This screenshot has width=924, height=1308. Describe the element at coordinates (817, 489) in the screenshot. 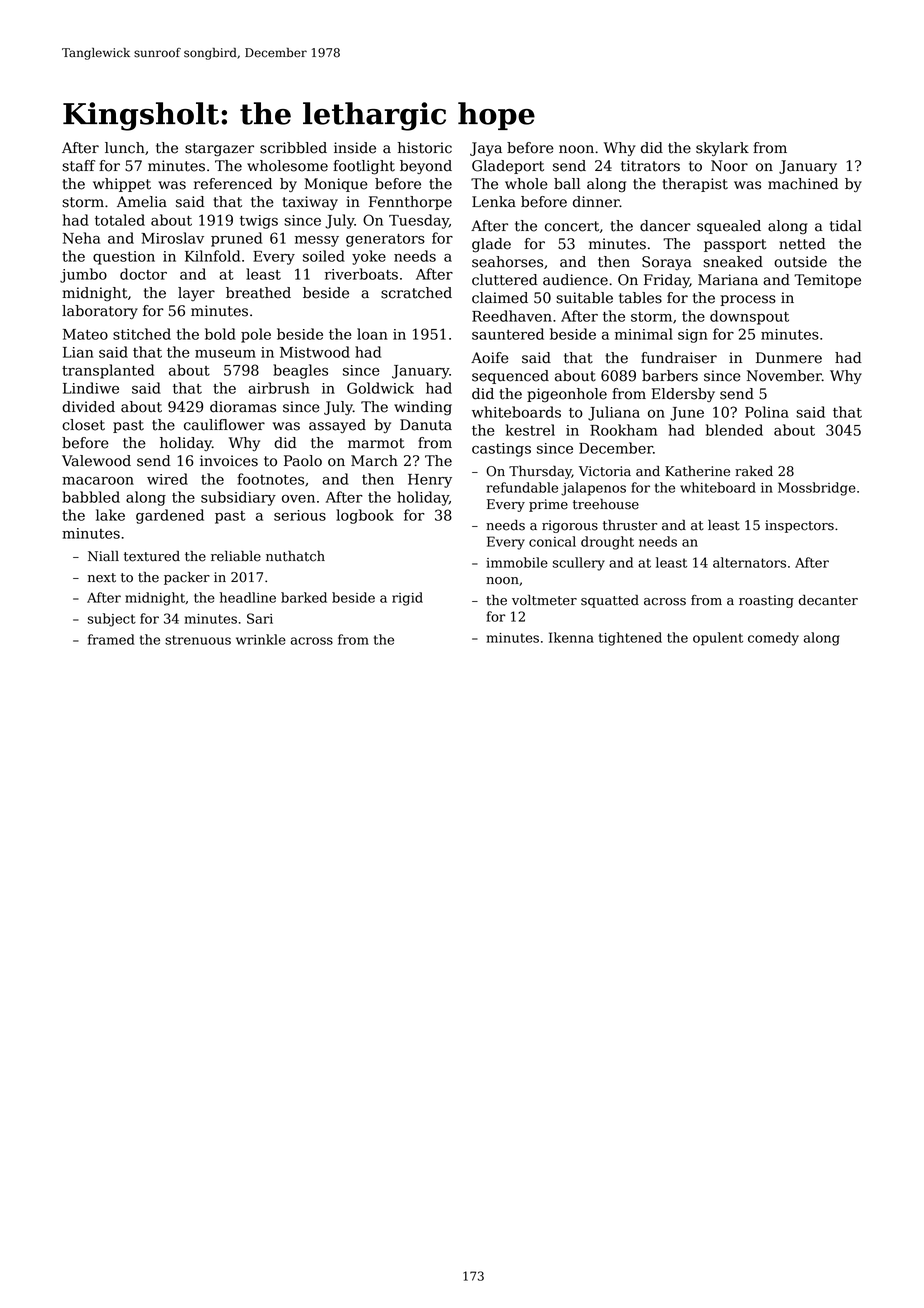

I see `Mossbridge` at that location.
